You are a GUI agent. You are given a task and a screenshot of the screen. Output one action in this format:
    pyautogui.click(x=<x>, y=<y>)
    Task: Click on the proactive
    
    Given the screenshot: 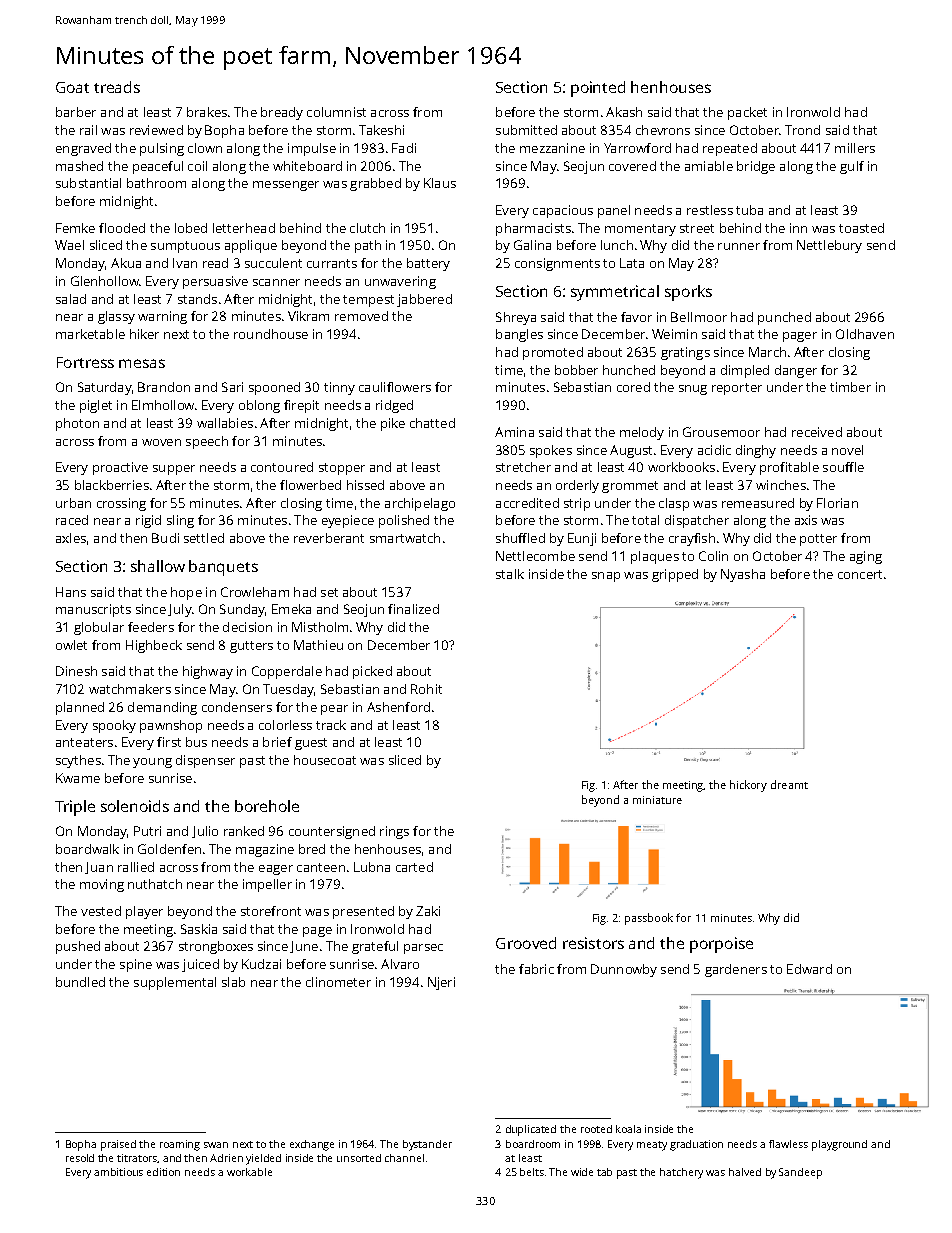 What is the action you would take?
    pyautogui.click(x=120, y=468)
